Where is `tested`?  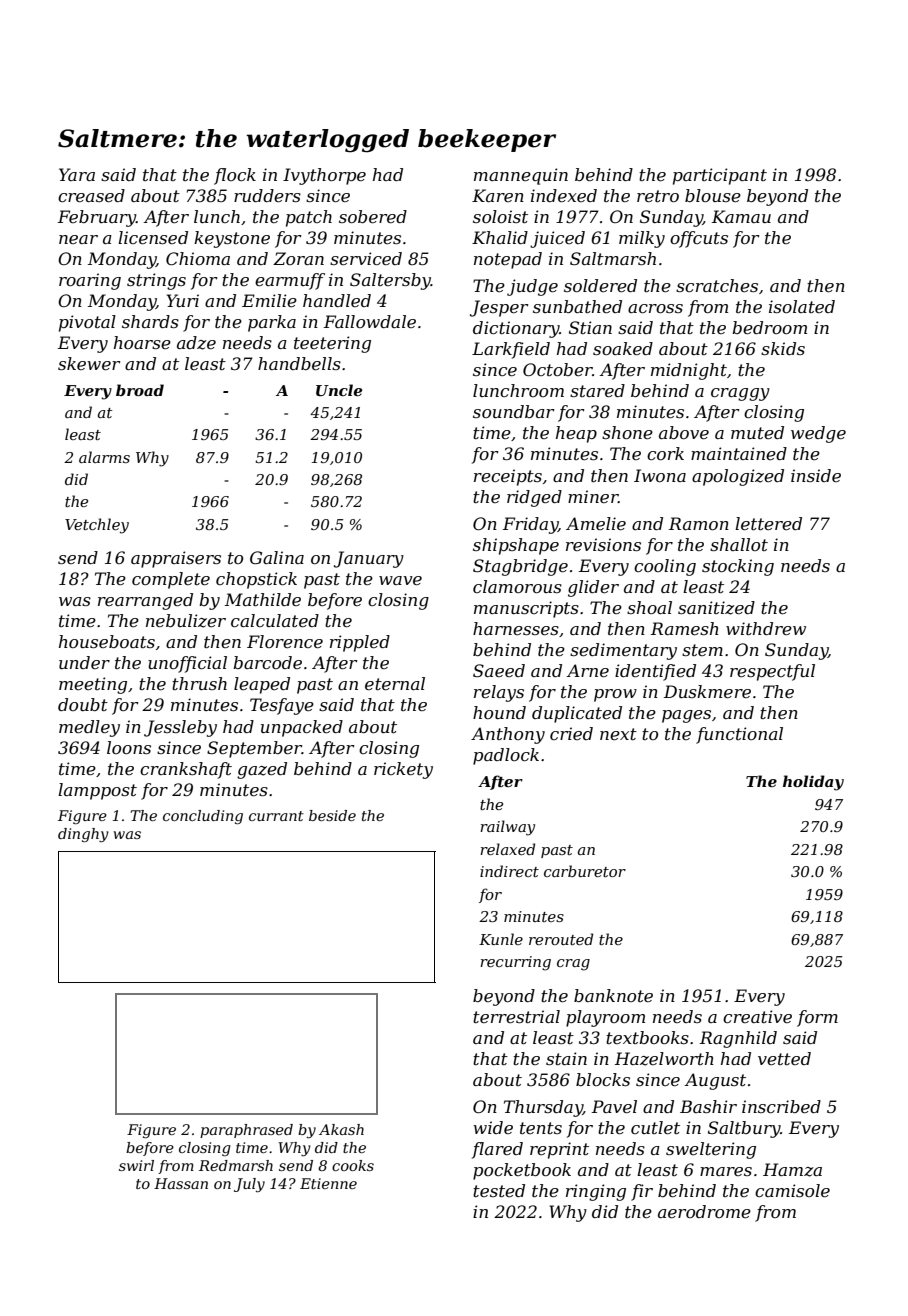 tested is located at coordinates (499, 1190).
